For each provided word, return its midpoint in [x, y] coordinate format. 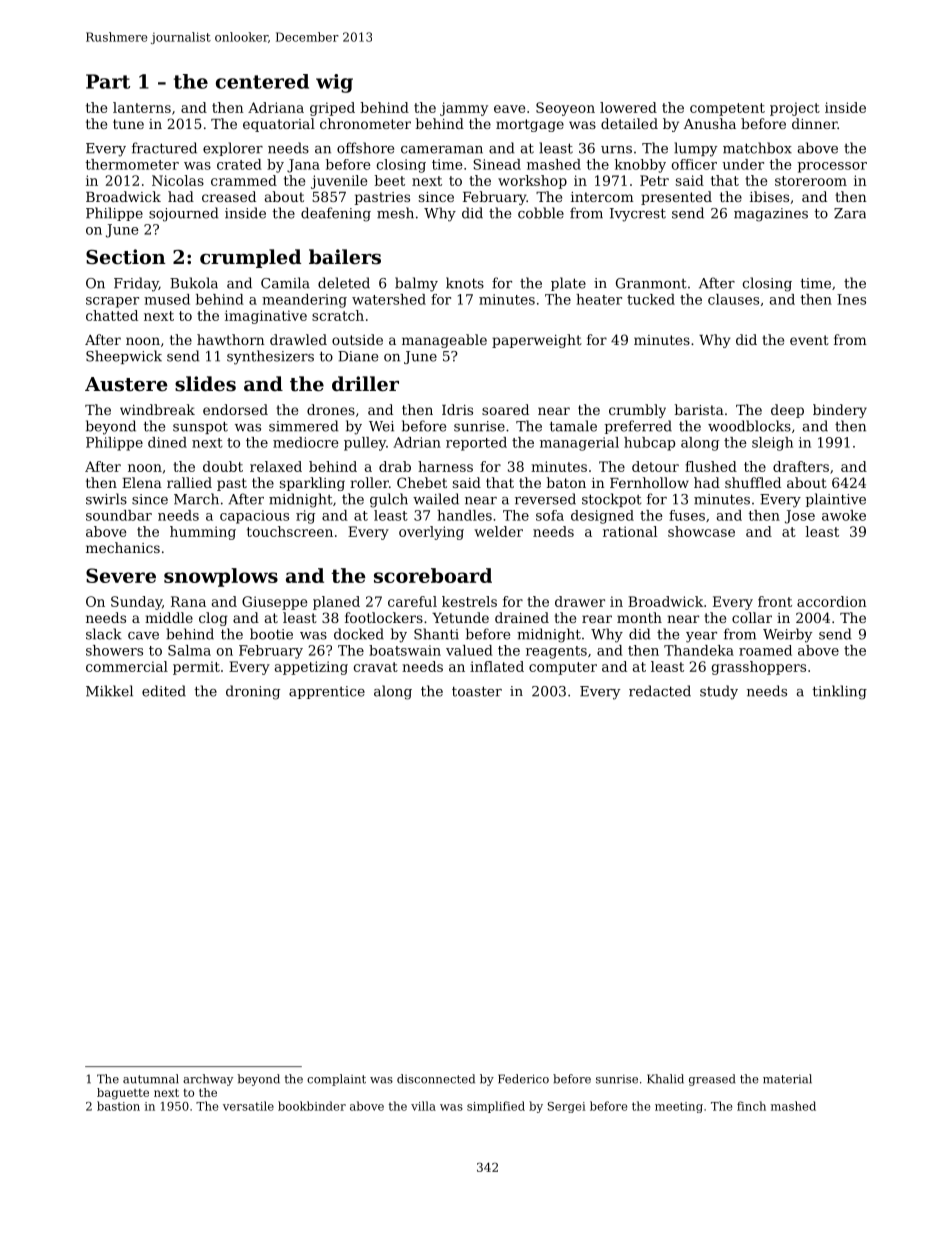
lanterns [142, 107]
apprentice [327, 692]
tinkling [840, 692]
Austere [126, 384]
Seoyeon [565, 109]
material [787, 1079]
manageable [444, 341]
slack [104, 634]
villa [423, 1106]
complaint [336, 1080]
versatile [248, 1106]
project [795, 109]
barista [699, 409]
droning [253, 692]
